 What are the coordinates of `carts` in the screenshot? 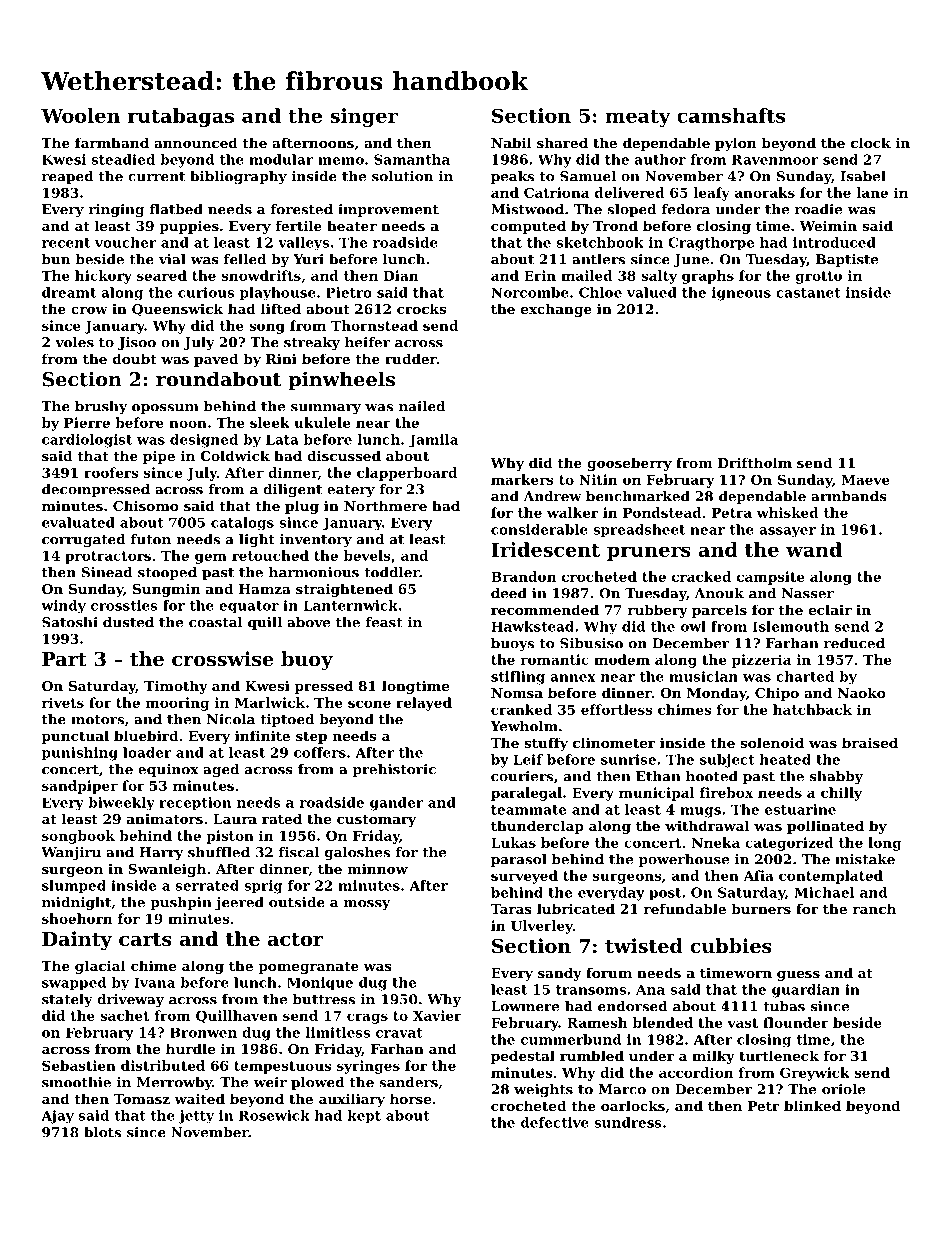 It's located at (145, 940).
